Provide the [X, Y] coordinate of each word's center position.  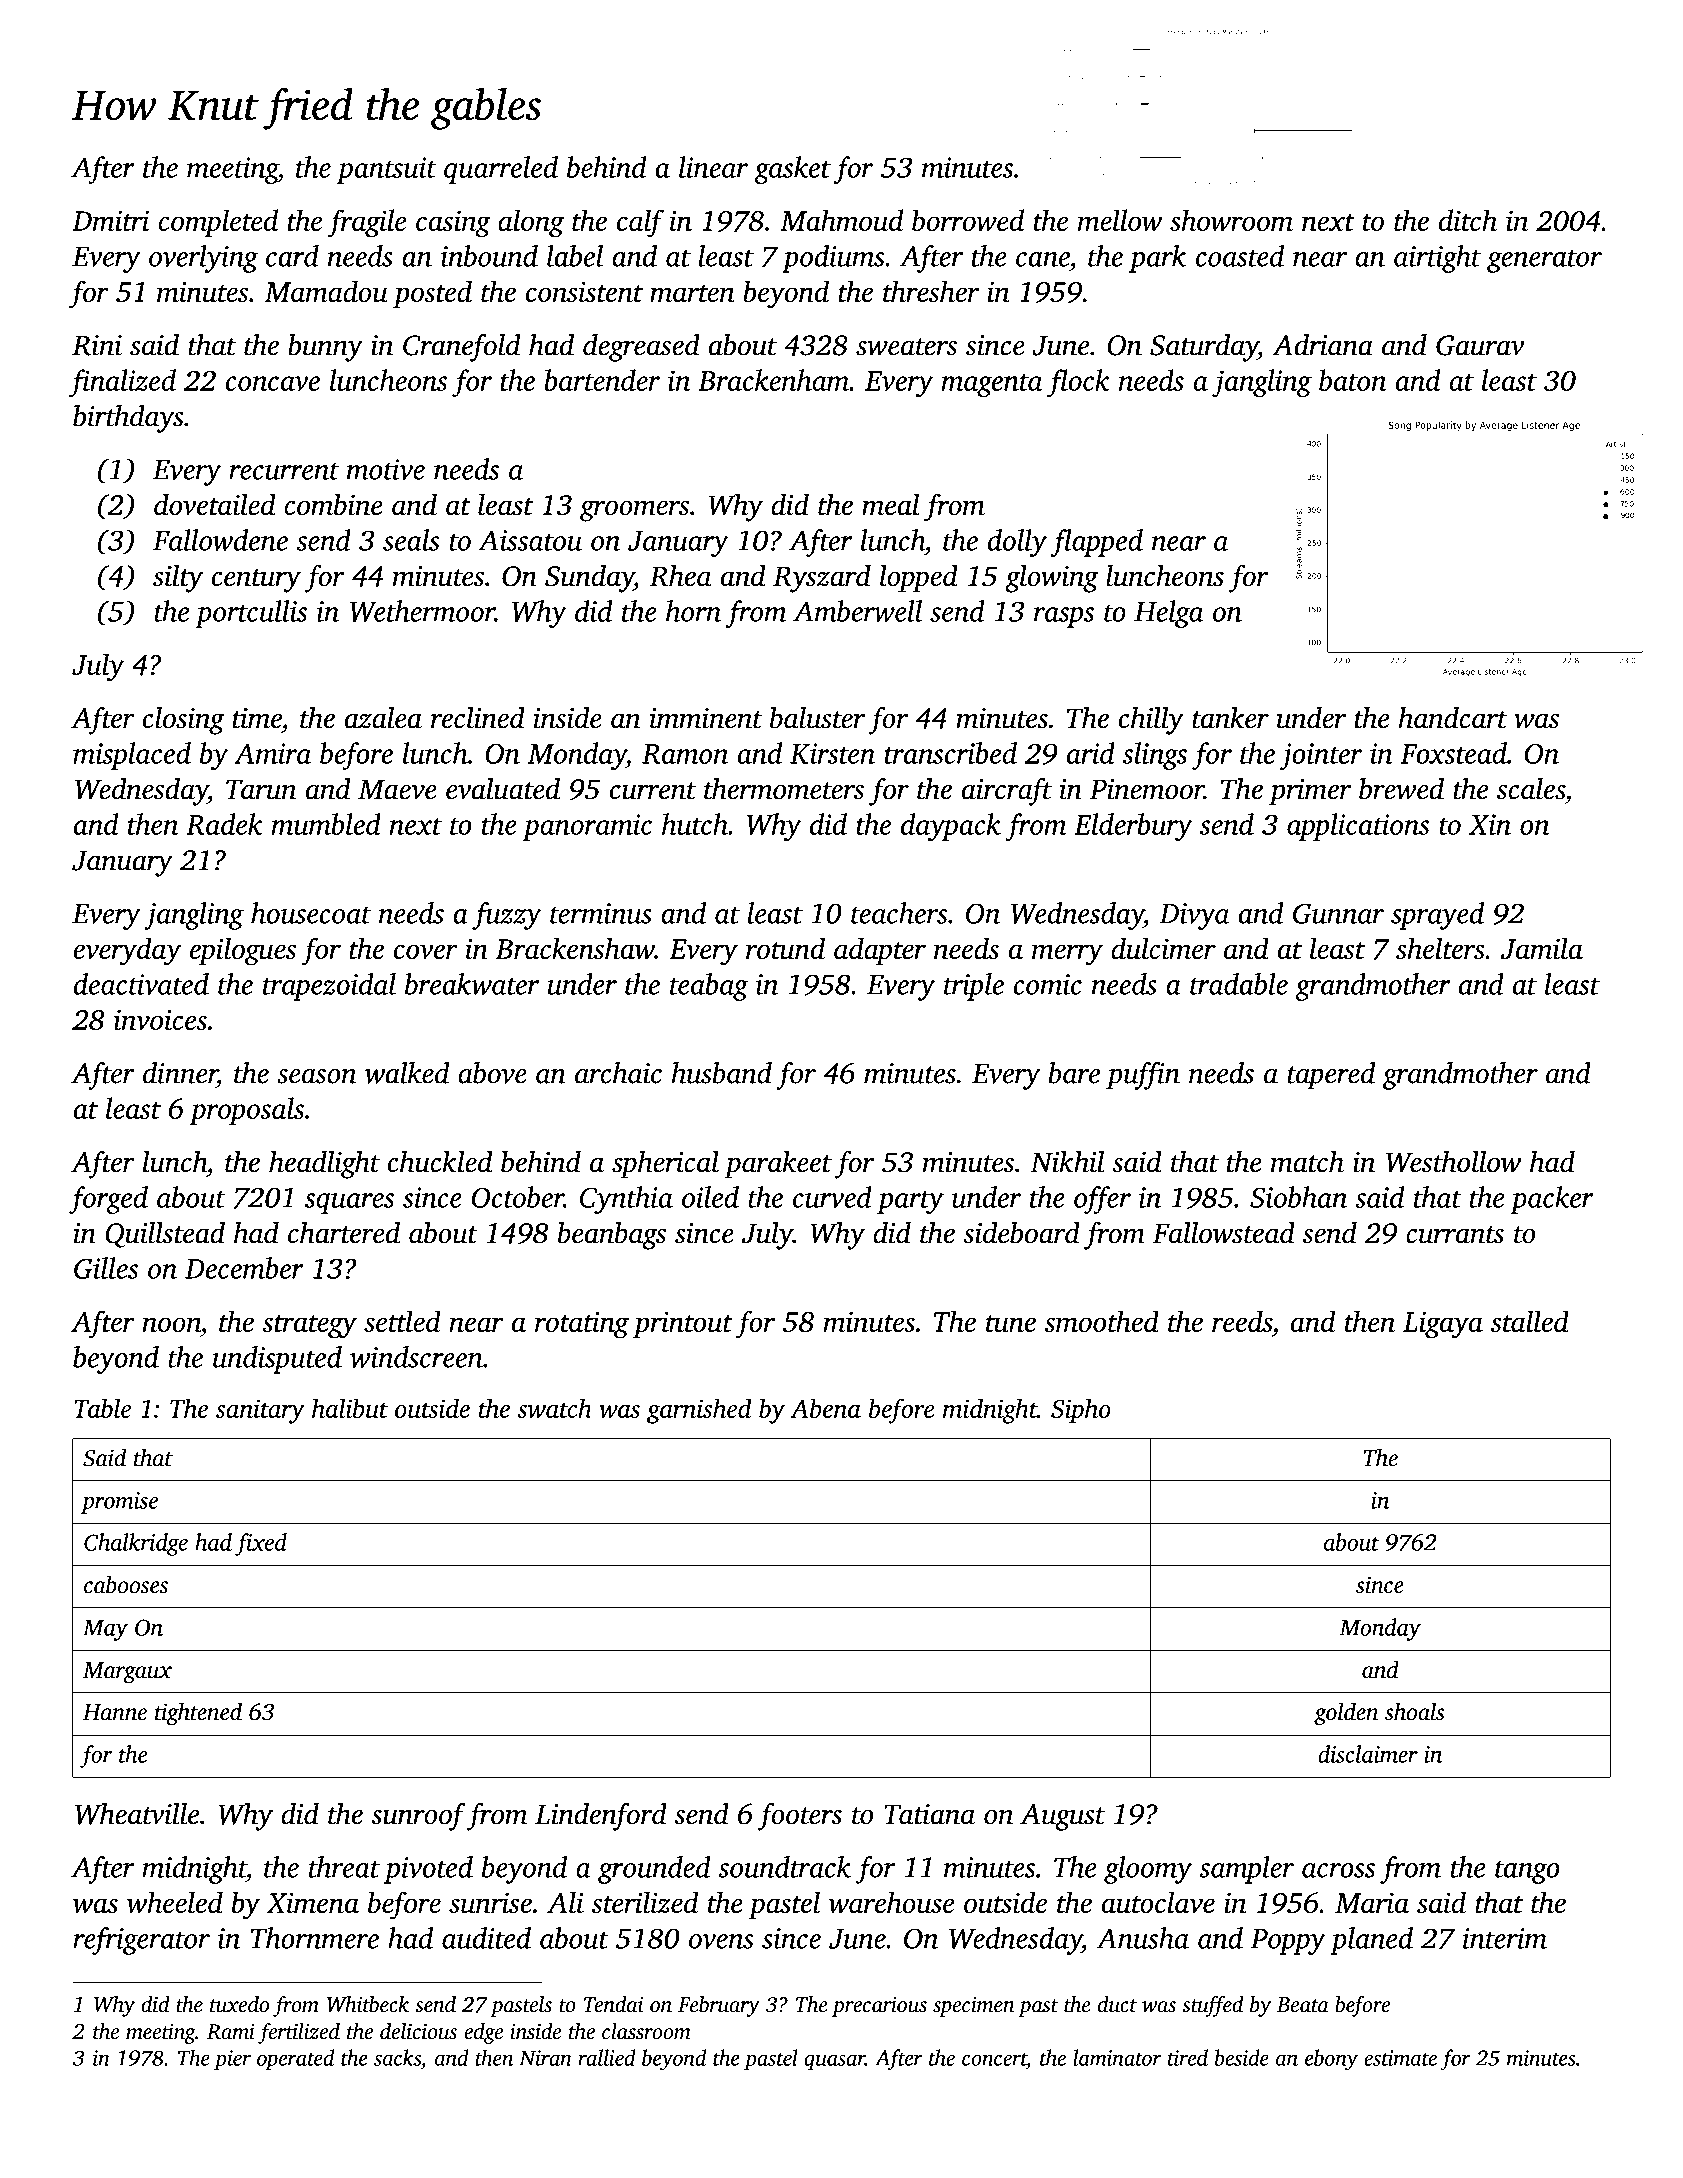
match [1307, 1161]
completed [218, 223]
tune [1011, 1323]
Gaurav [1480, 345]
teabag [709, 987]
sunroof [418, 1817]
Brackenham [773, 380]
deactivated [141, 984]
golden [1346, 1714]
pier [232, 2060]
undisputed [277, 1360]
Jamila [1542, 948]
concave [273, 383]
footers [800, 1817]
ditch [1468, 220]
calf [640, 223]
